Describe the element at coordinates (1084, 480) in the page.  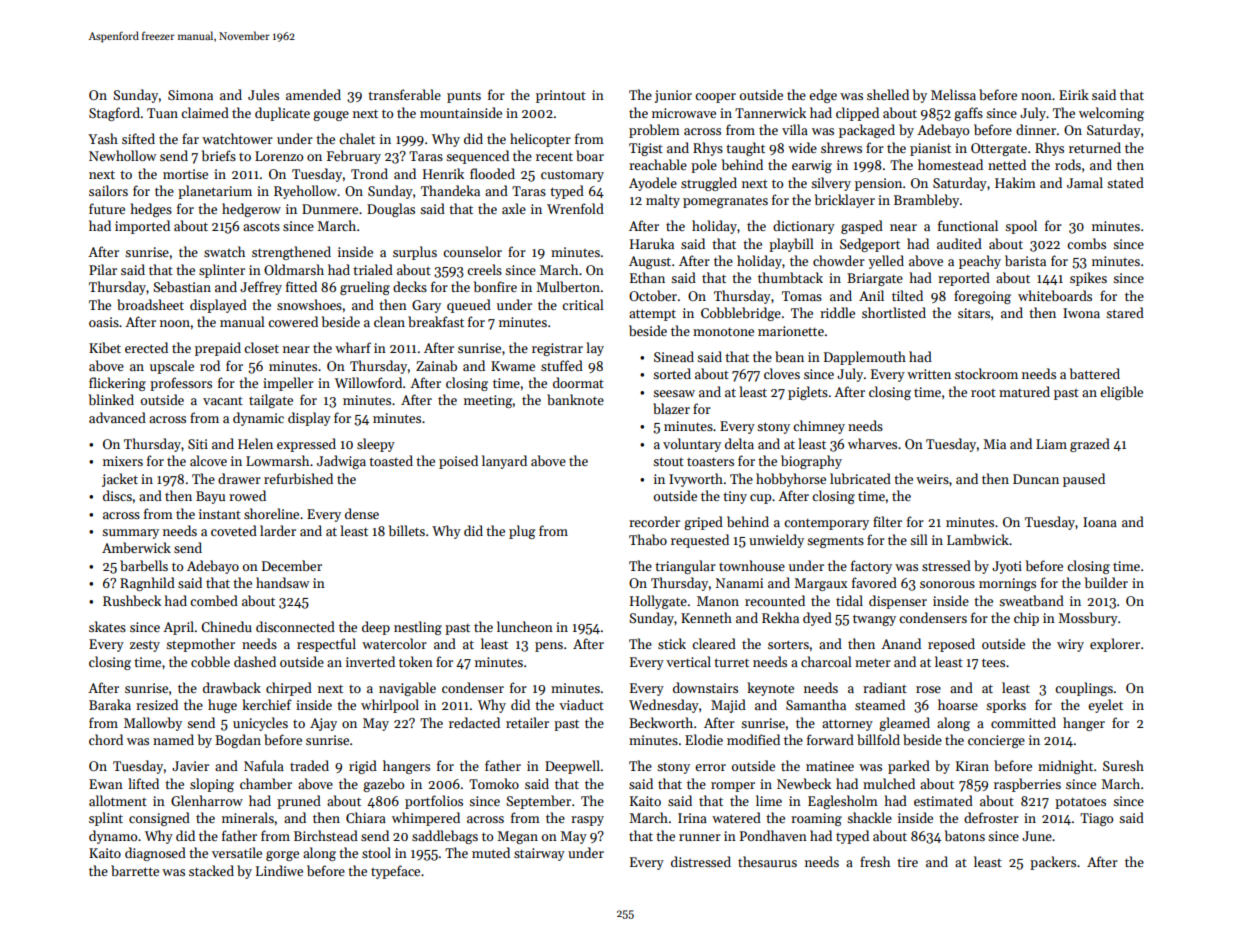
I see `paused` at that location.
